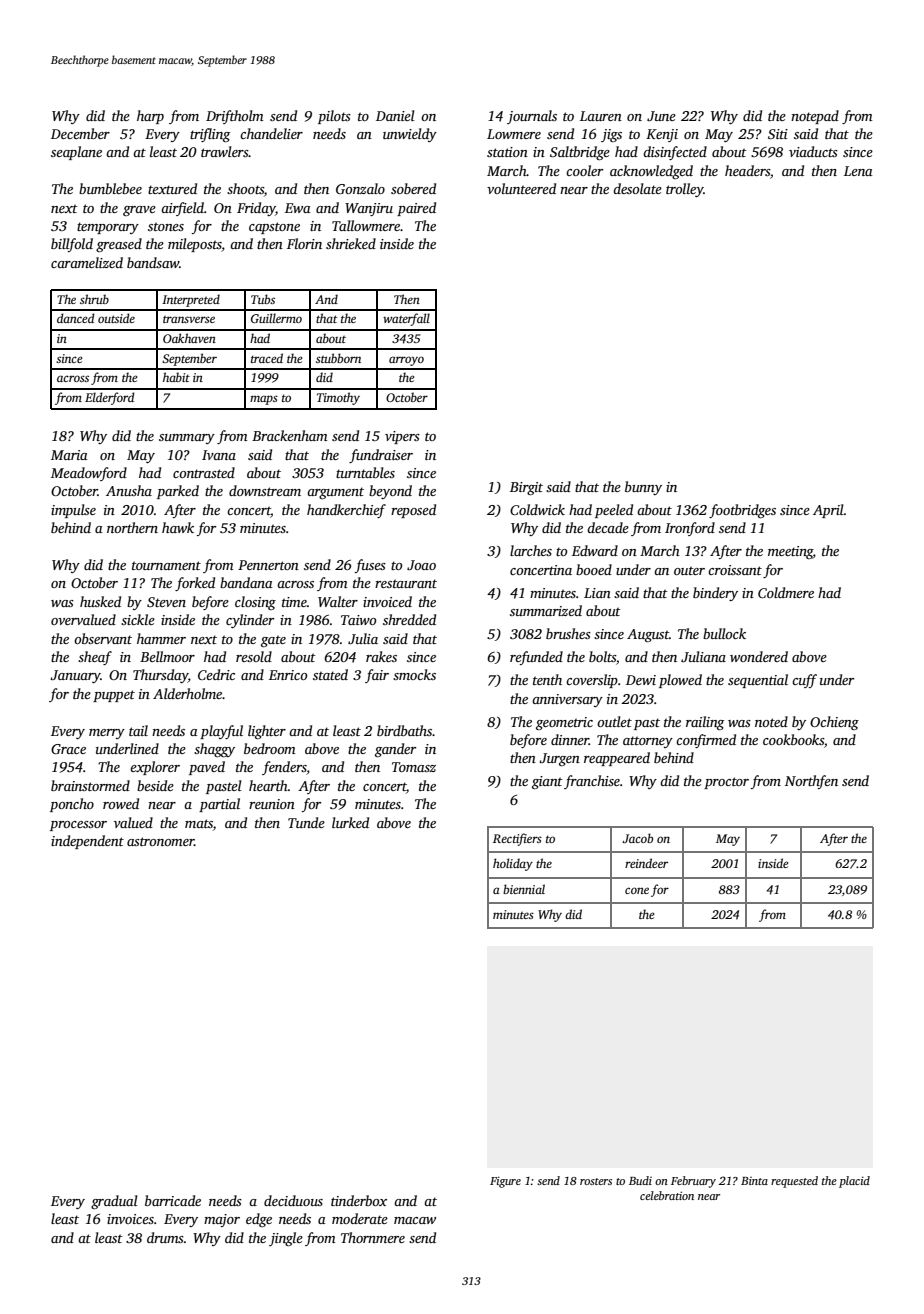 The width and height of the screenshot is (924, 1314). I want to click on tournament, so click(166, 565).
